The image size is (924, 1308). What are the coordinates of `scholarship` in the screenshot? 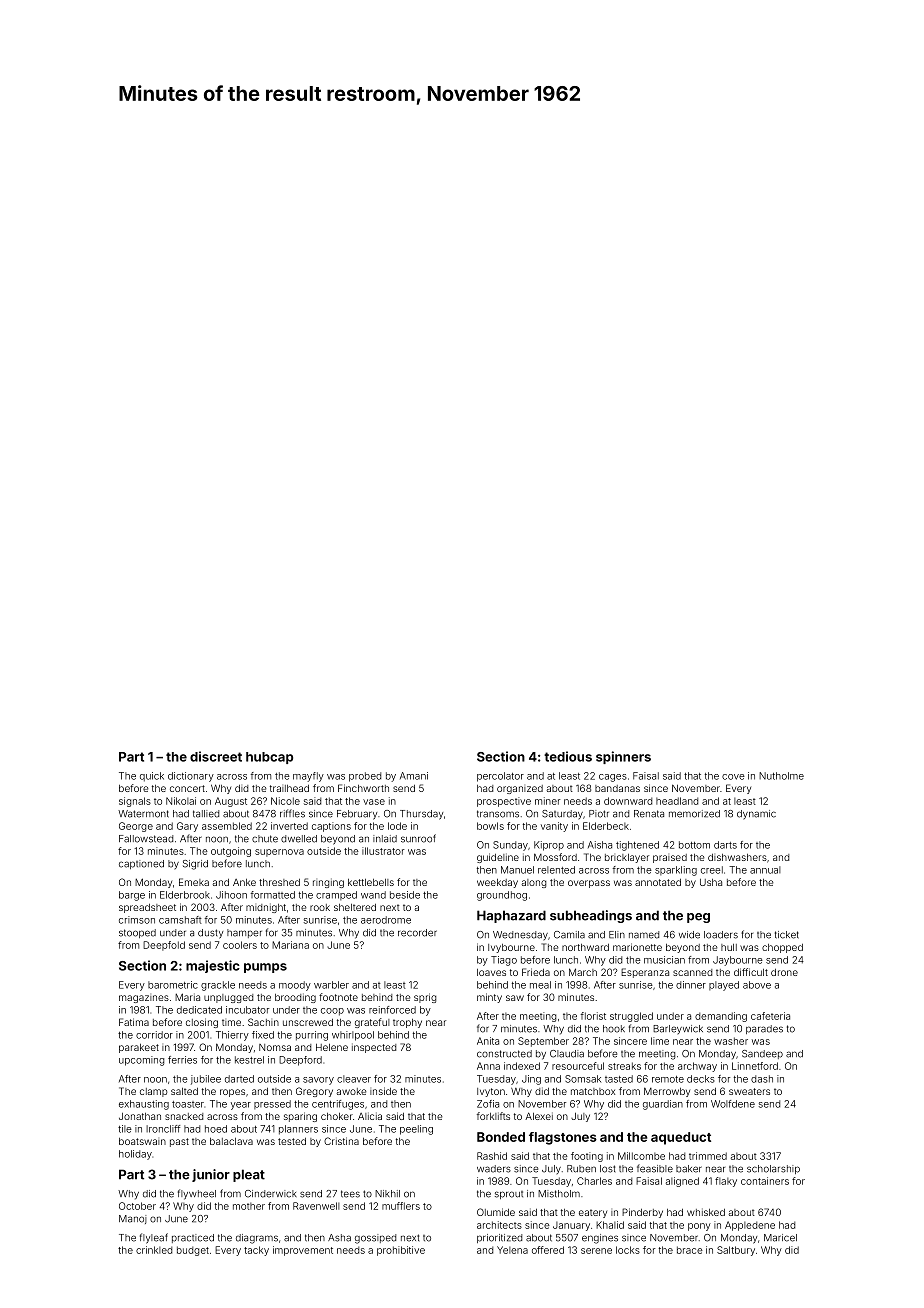 It's located at (773, 1169).
